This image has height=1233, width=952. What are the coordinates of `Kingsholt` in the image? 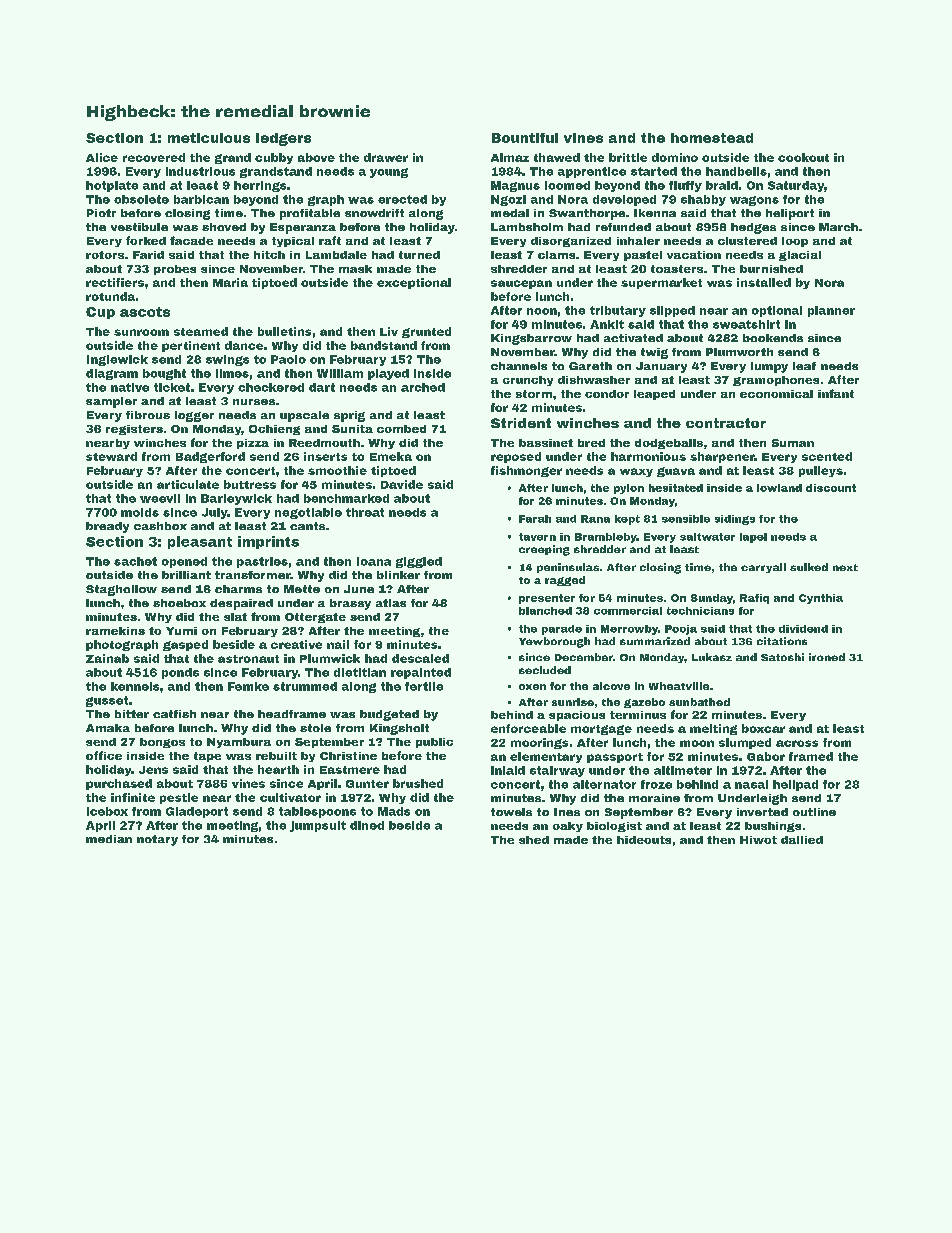 It's located at (399, 729).
